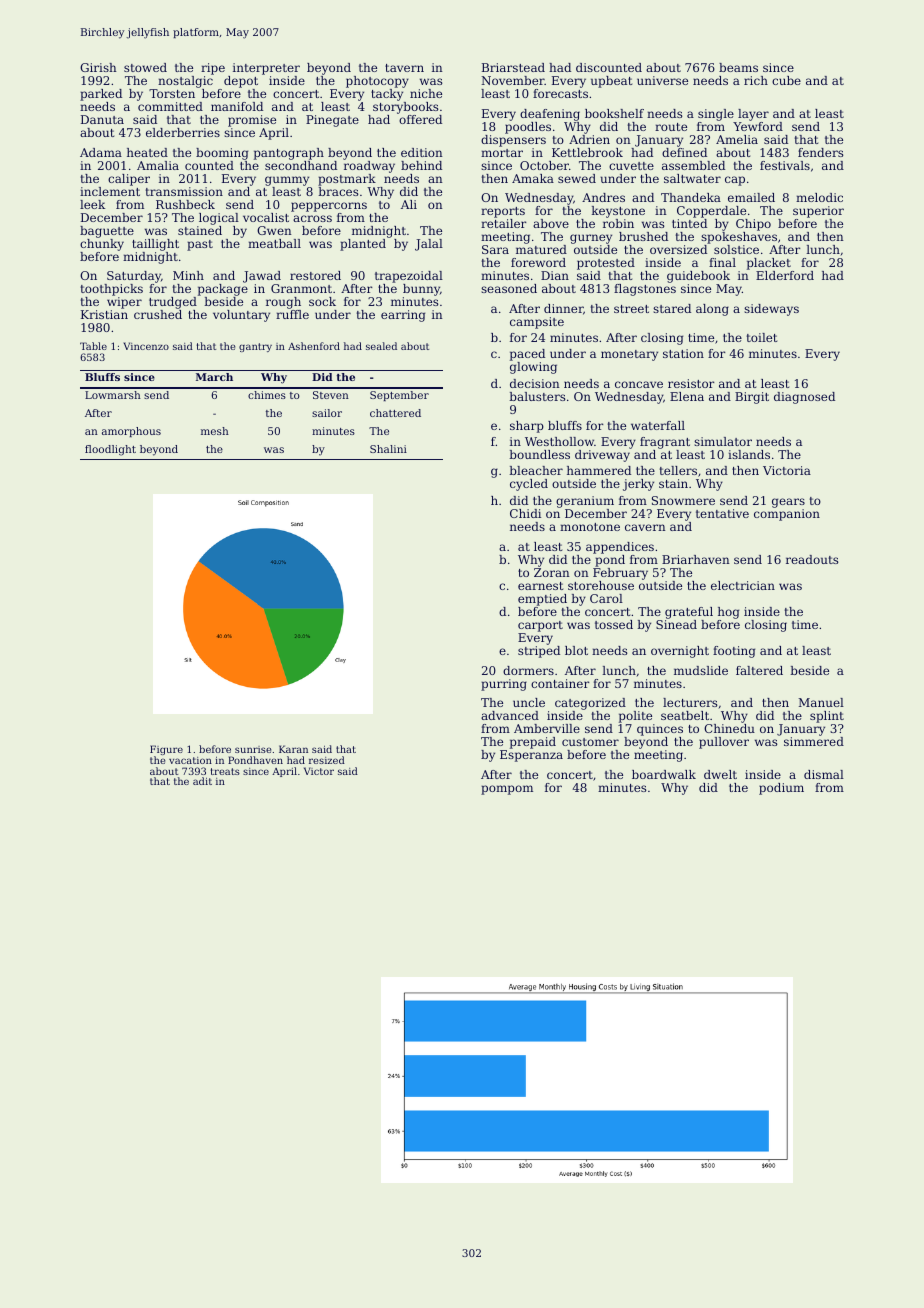 This screenshot has height=1308, width=924. I want to click on electrician, so click(743, 585).
